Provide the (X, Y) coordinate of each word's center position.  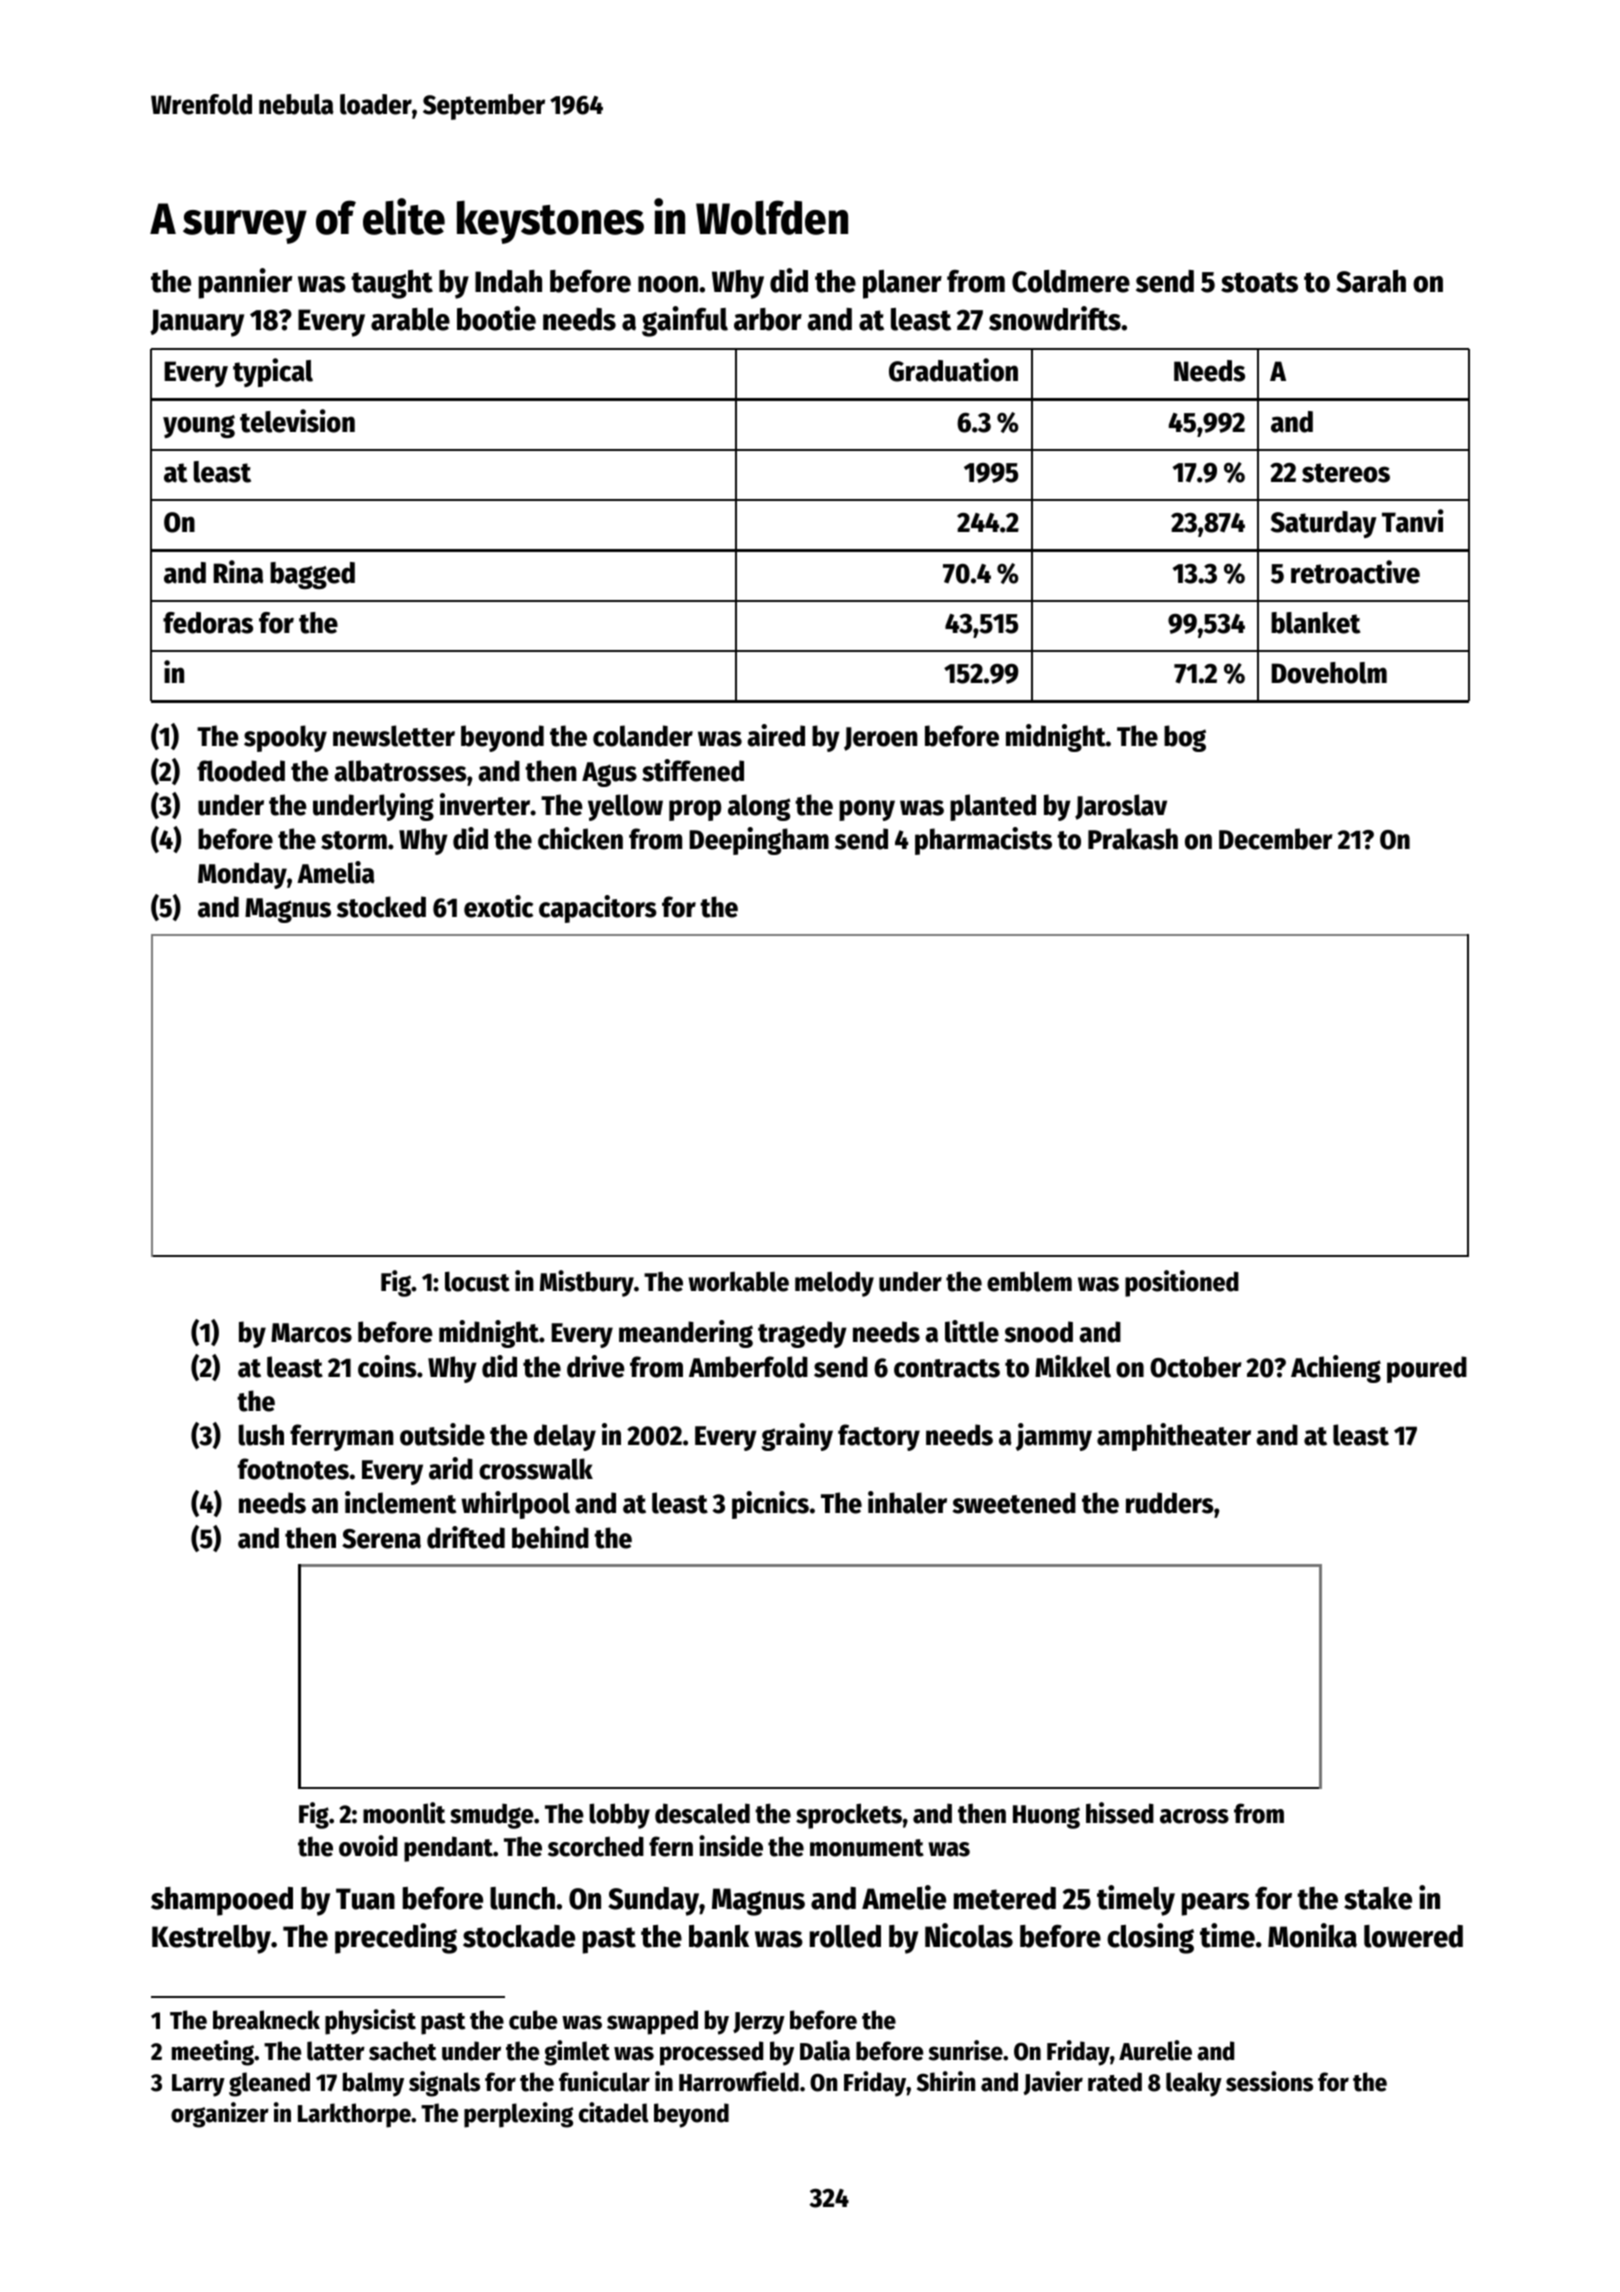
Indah (508, 281)
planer (902, 284)
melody (834, 1284)
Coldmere (1071, 281)
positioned (1182, 1283)
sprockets (849, 1816)
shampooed (222, 1901)
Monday (242, 875)
